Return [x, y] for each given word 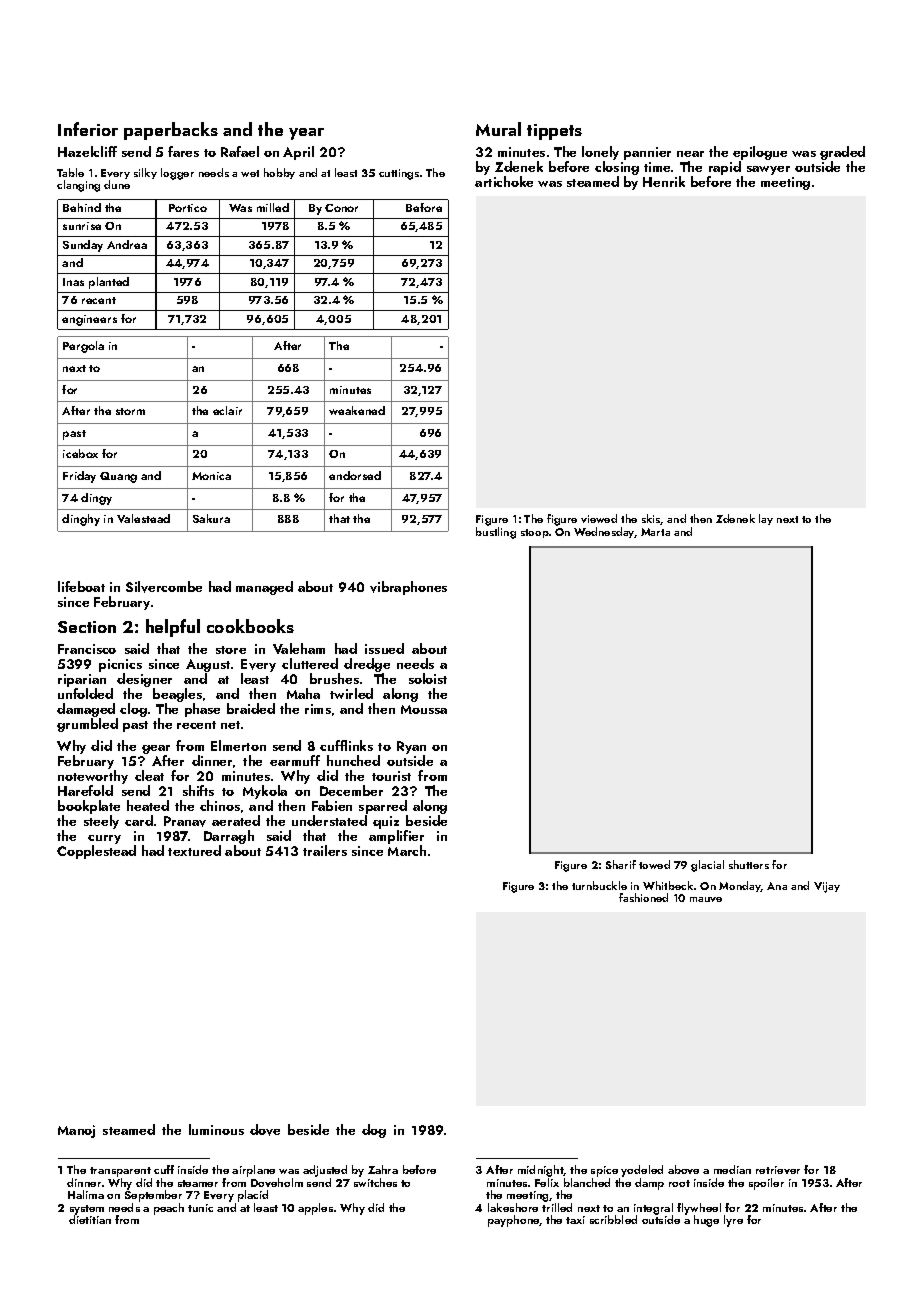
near [690, 154]
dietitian [90, 1219]
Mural [498, 129]
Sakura [211, 518]
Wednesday [604, 532]
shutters [749, 864]
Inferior [88, 129]
